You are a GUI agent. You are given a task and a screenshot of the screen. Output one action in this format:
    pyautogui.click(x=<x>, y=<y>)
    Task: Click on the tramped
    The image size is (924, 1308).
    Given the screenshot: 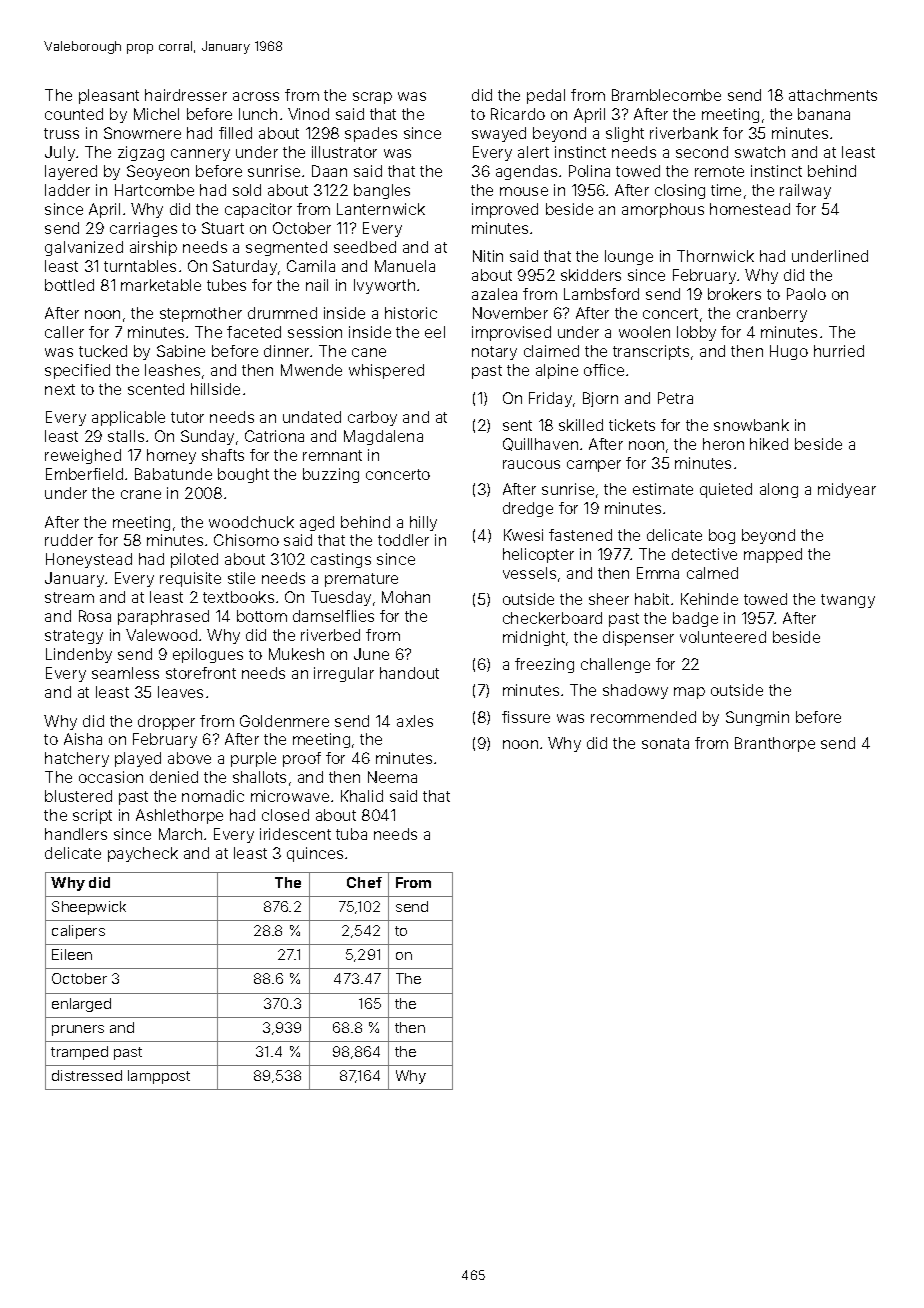 What is the action you would take?
    pyautogui.click(x=79, y=1053)
